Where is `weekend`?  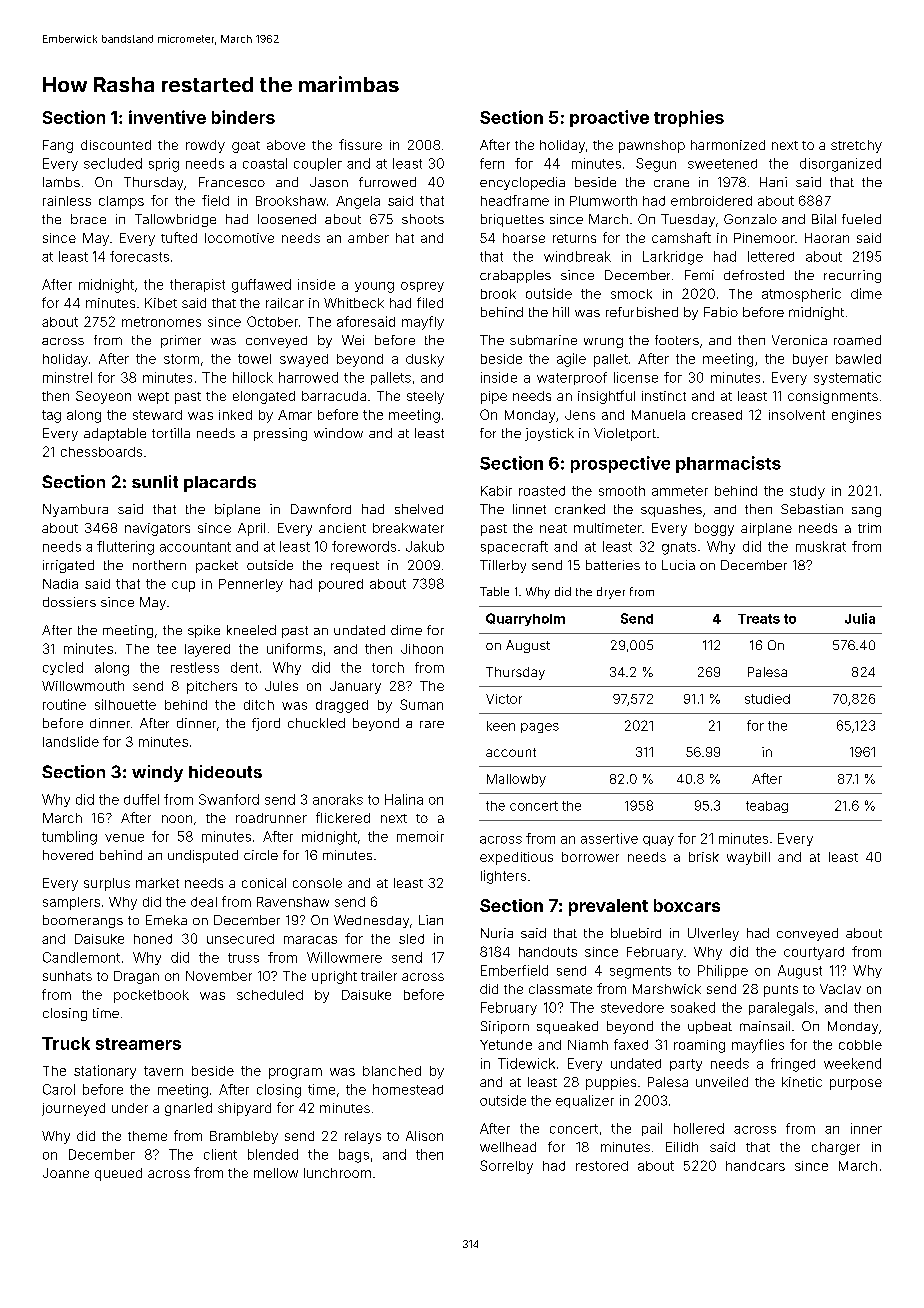 weekend is located at coordinates (852, 1063).
